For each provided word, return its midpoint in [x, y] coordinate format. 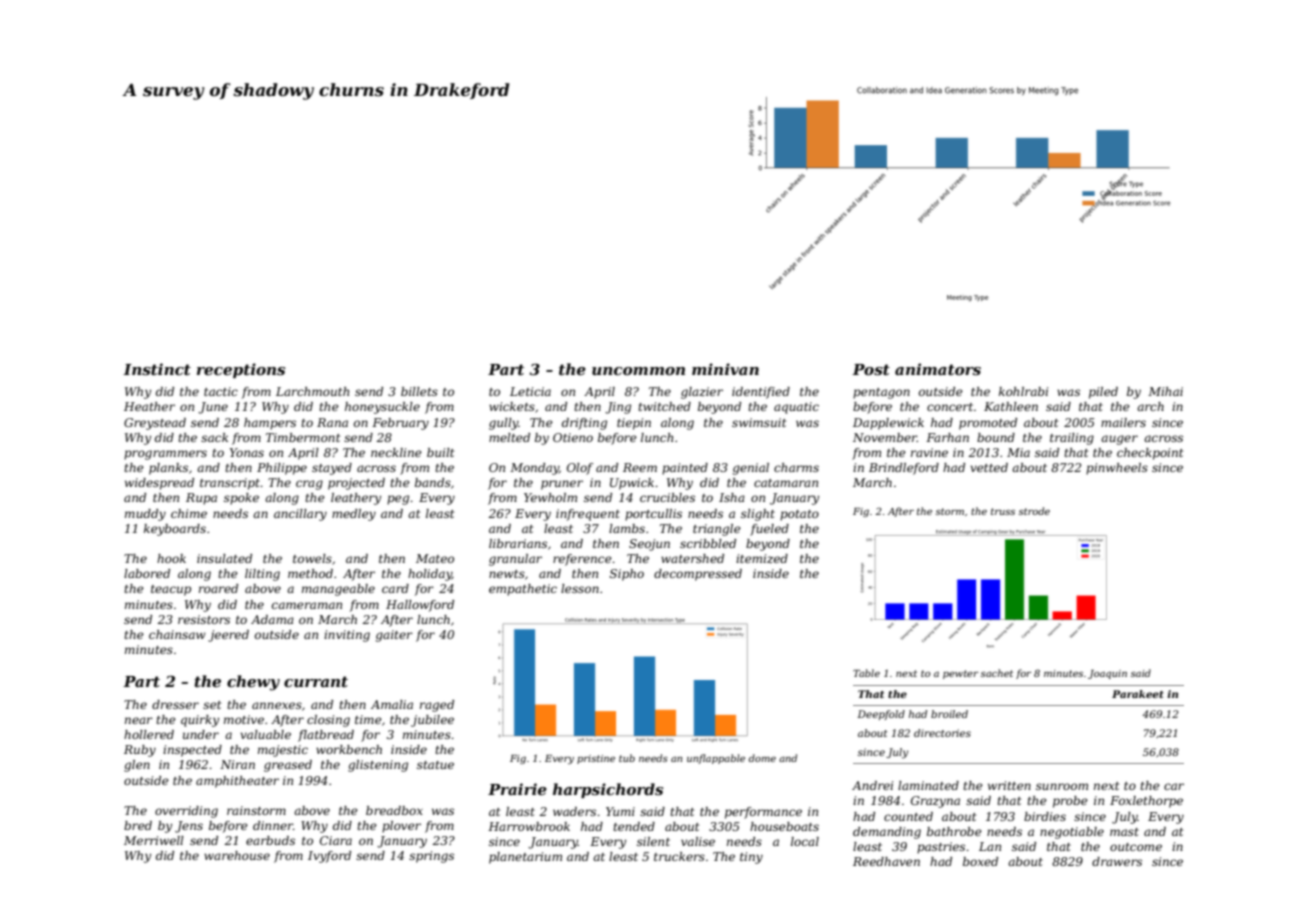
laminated [928, 785]
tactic [221, 391]
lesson [580, 588]
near [139, 720]
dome [762, 758]
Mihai [1165, 391]
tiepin [634, 424]
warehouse [237, 855]
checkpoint [1150, 454]
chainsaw [177, 634]
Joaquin [1107, 674]
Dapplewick [888, 424]
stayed [332, 469]
